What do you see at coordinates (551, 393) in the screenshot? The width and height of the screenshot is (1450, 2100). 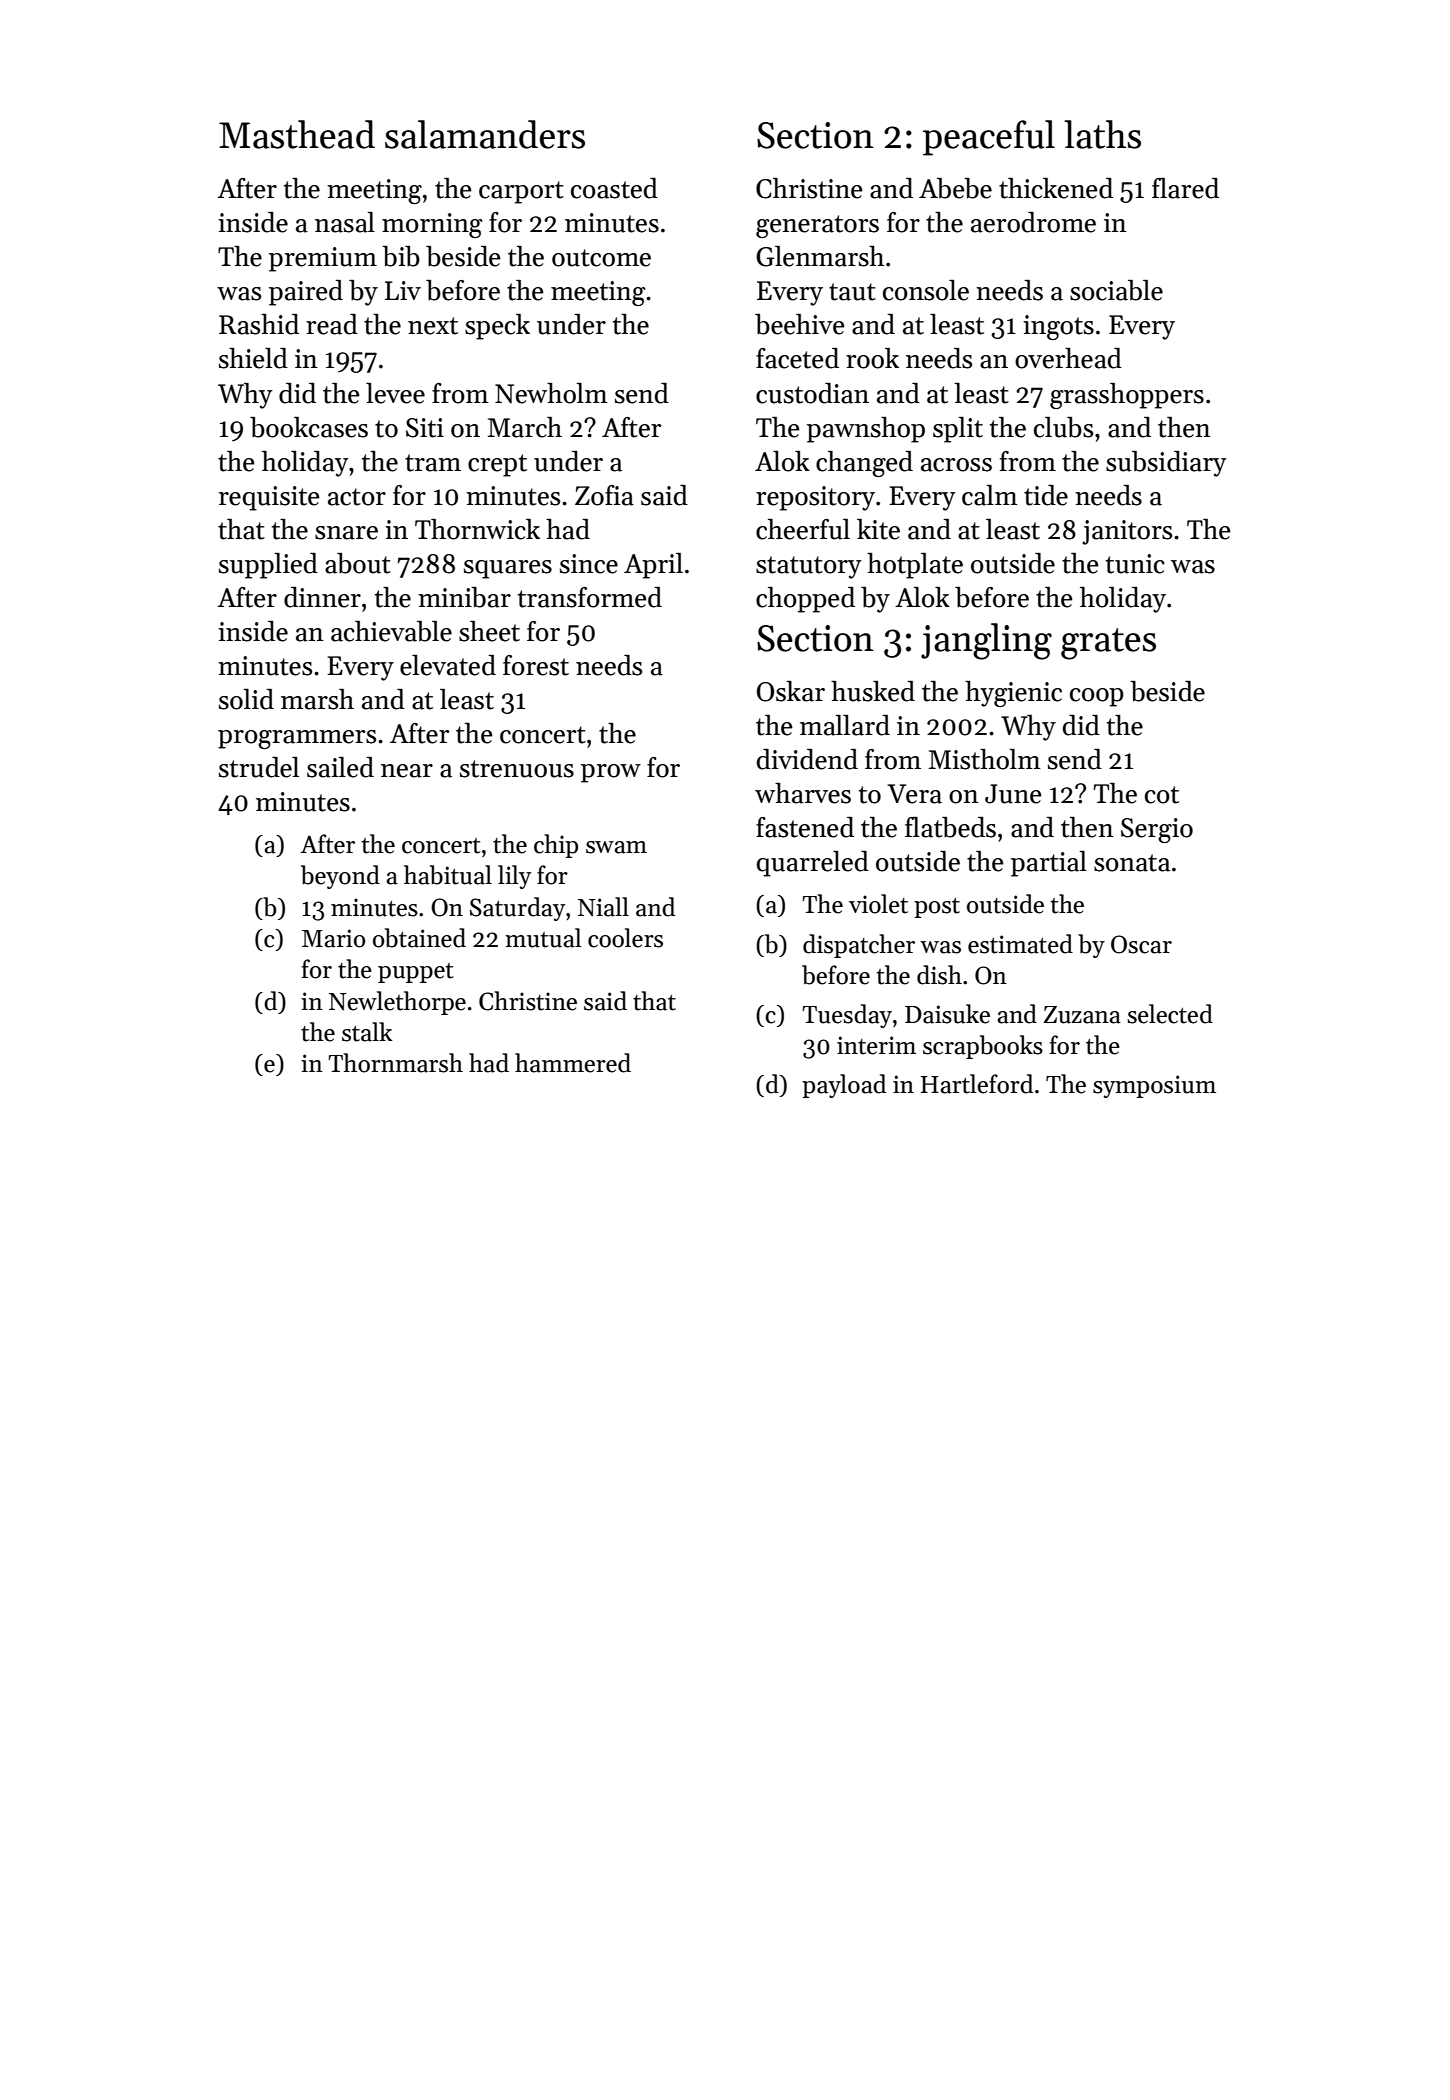 I see `Newholm` at bounding box center [551, 393].
